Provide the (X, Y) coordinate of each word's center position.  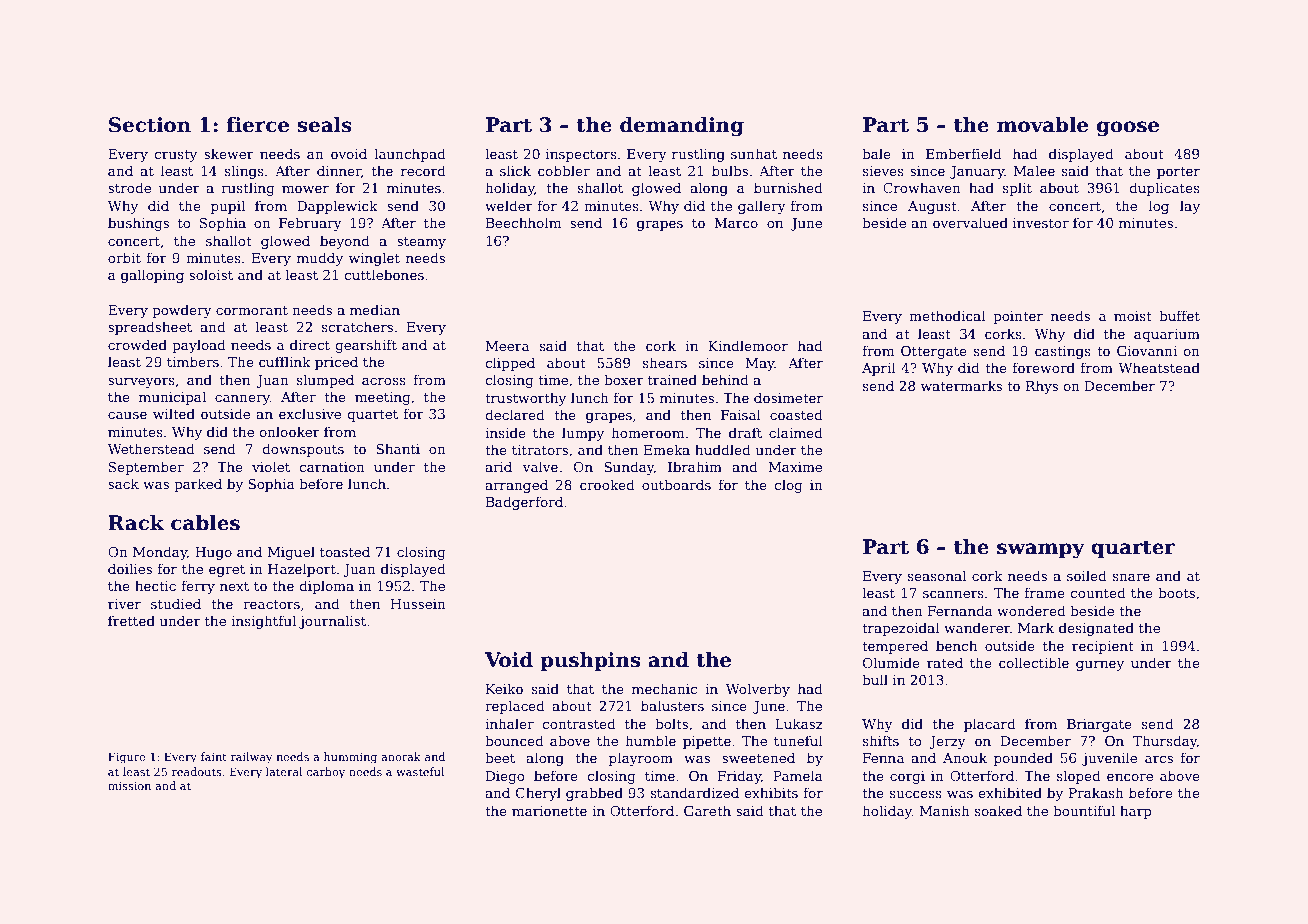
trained (672, 379)
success (916, 794)
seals (324, 125)
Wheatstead (1159, 367)
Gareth (707, 810)
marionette (549, 811)
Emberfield (964, 153)
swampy (1041, 551)
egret (227, 571)
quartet (372, 416)
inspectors (581, 155)
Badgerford (524, 503)
